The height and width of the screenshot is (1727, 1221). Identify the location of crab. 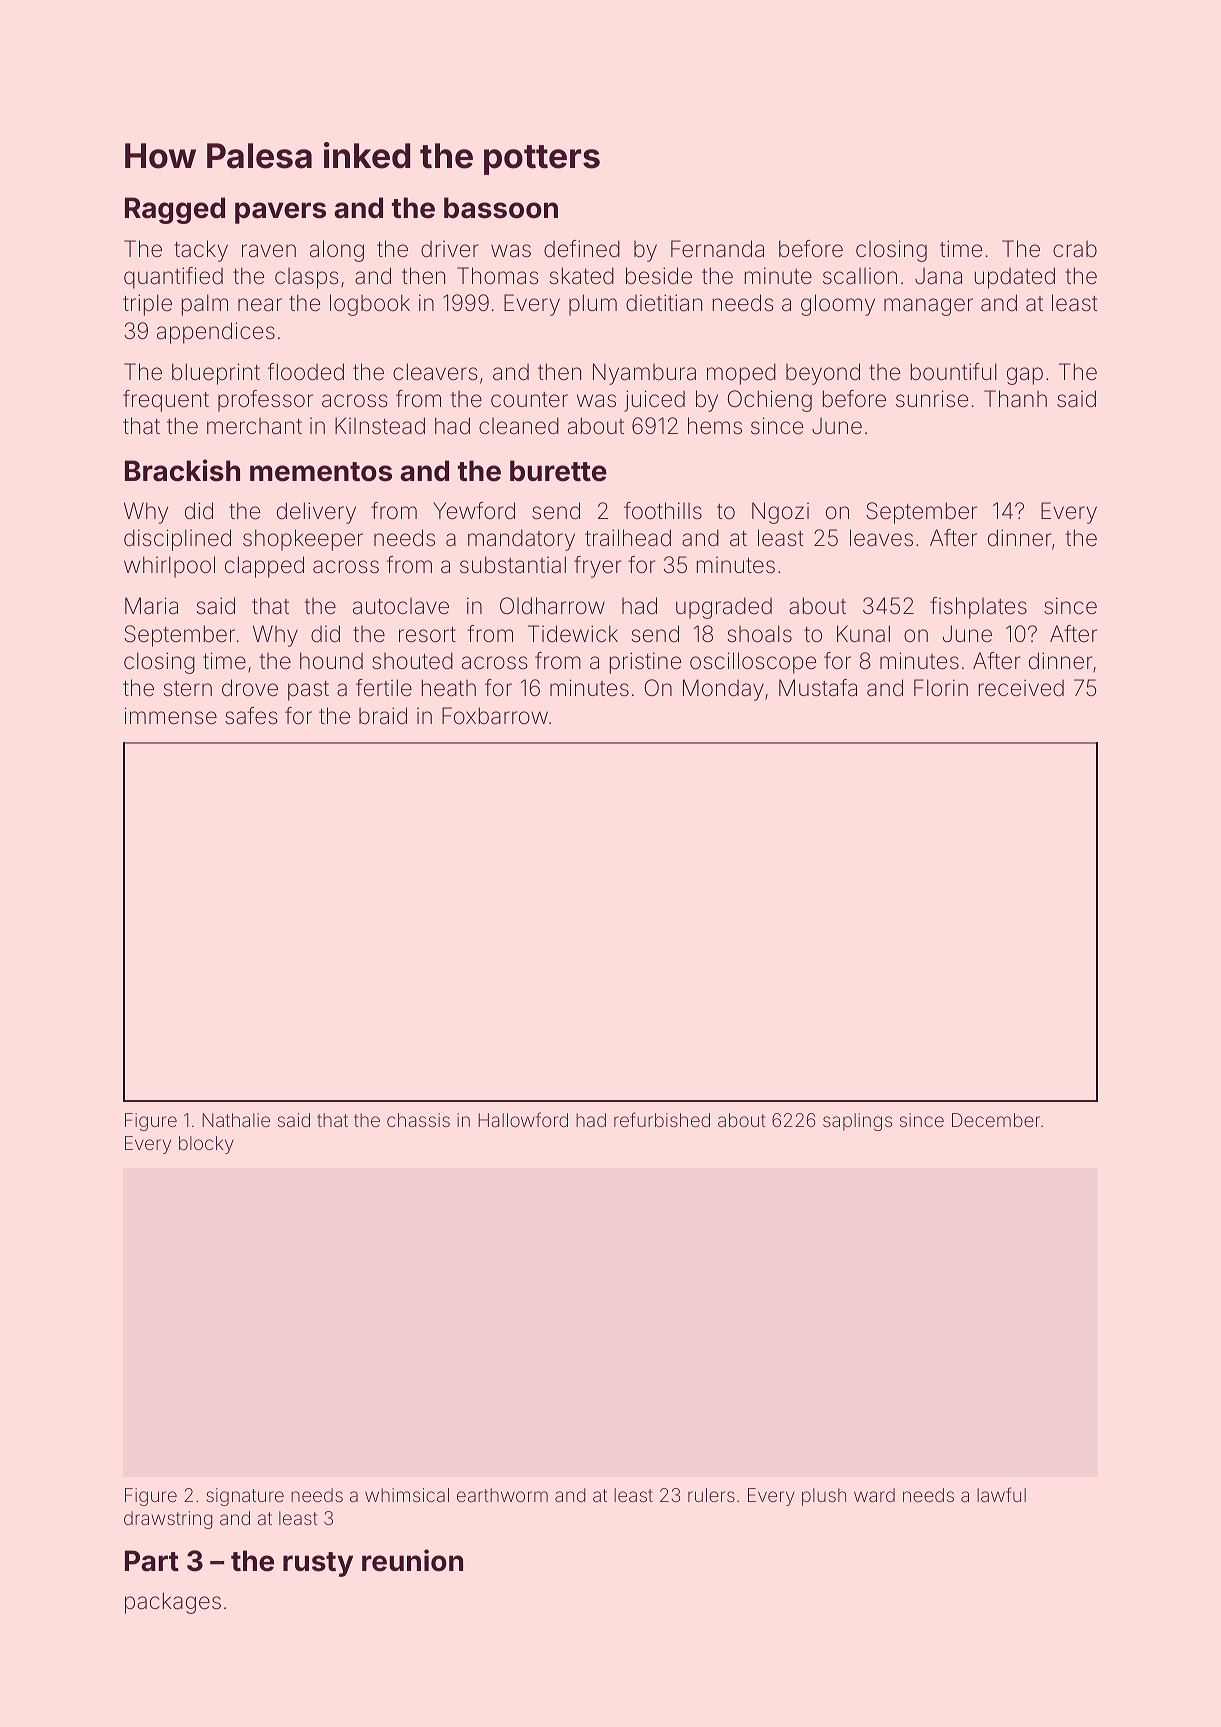
(1075, 249).
